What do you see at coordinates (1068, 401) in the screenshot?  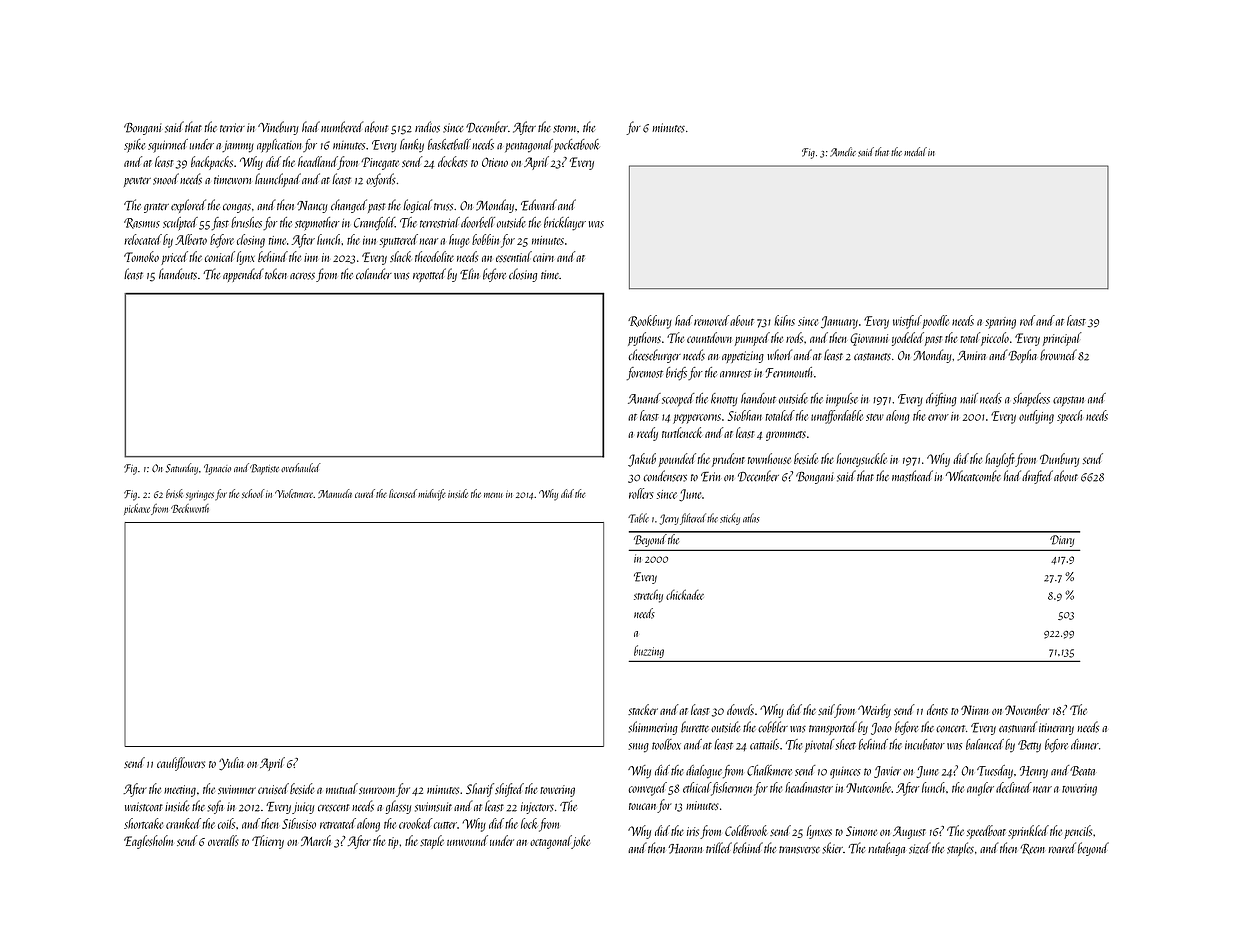 I see `capstan` at bounding box center [1068, 401].
